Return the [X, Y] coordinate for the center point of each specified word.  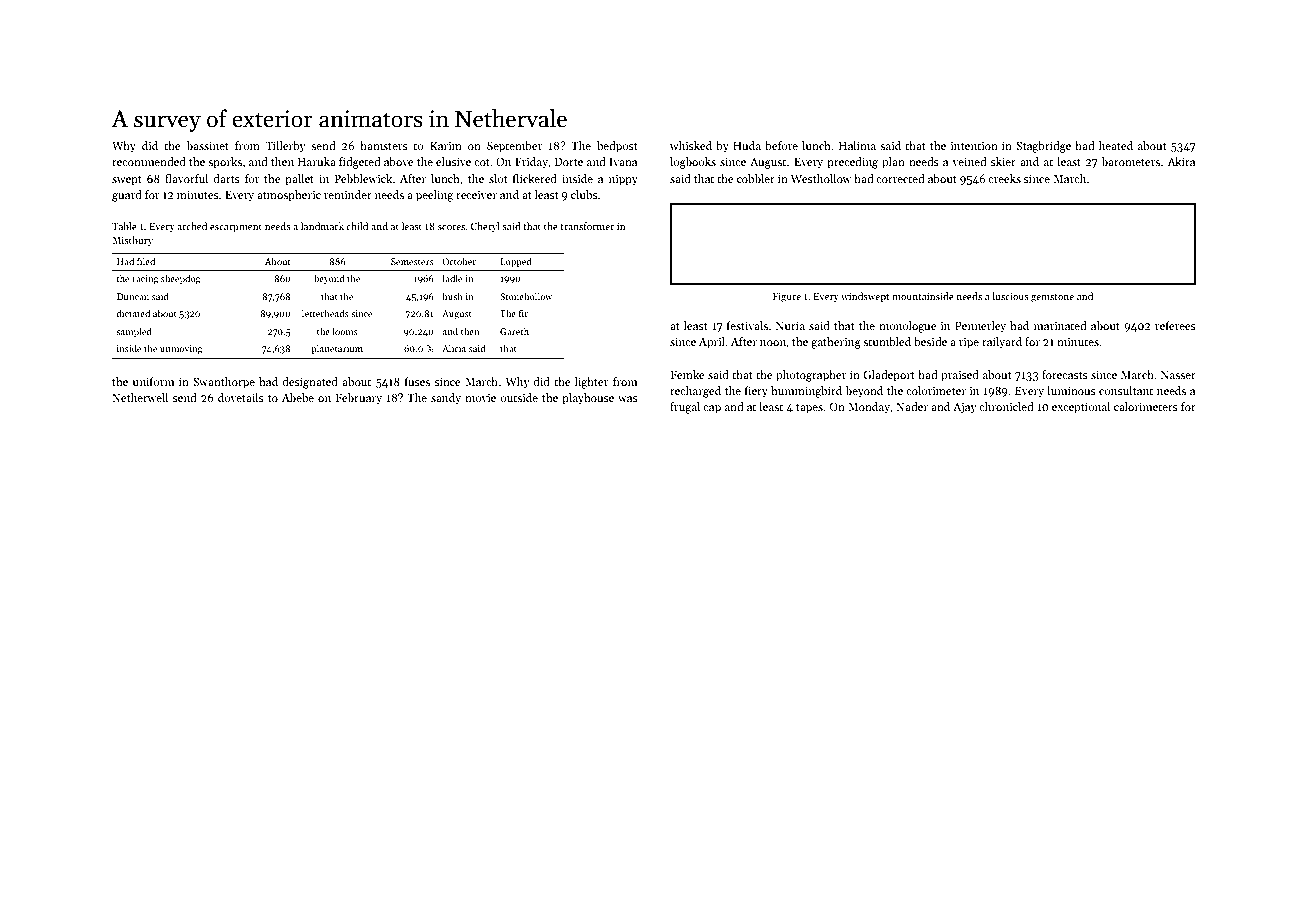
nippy [623, 180]
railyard [1002, 343]
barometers [1130, 161]
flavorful [186, 178]
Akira [1181, 161]
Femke [688, 374]
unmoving [181, 349]
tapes [809, 409]
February [359, 399]
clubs [584, 194]
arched [192, 226]
